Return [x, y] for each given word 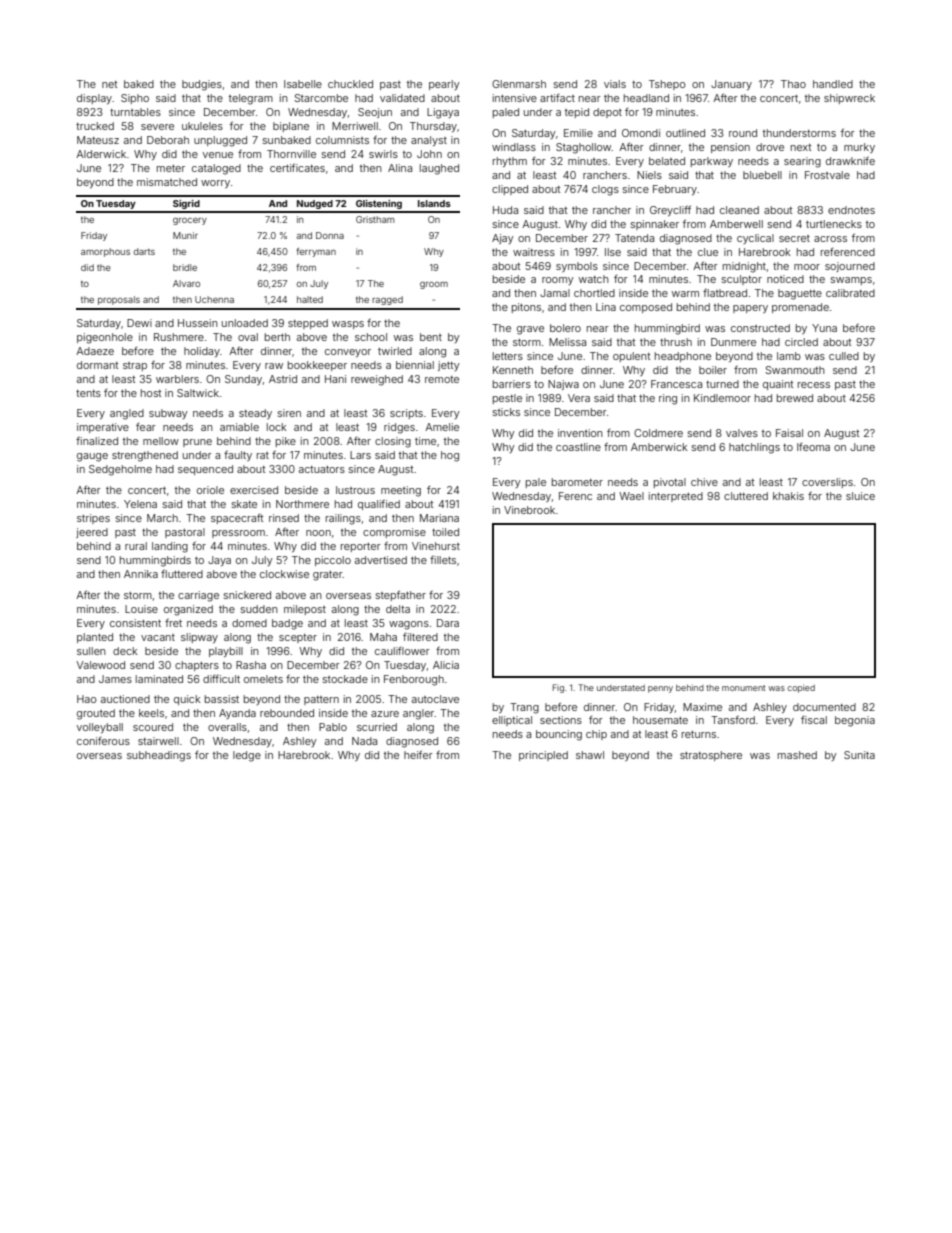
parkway [712, 162]
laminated [159, 679]
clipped [510, 190]
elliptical [512, 721]
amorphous [105, 252]
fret [173, 623]
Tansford [733, 720]
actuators [322, 469]
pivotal [670, 483]
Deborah [168, 140]
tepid [577, 113]
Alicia [446, 665]
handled [833, 84]
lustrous [355, 490]
